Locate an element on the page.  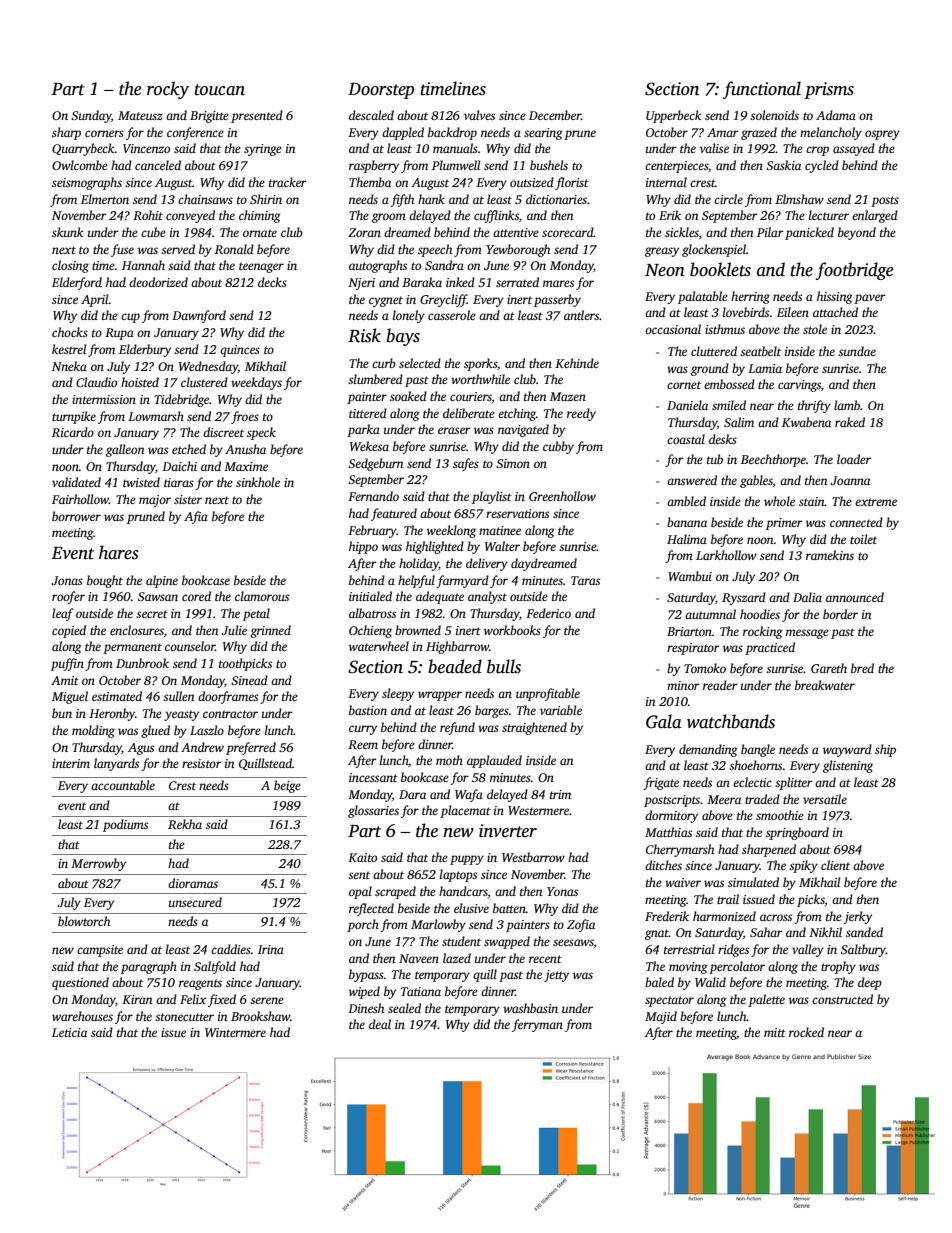
ferryman is located at coordinates (537, 1025).
